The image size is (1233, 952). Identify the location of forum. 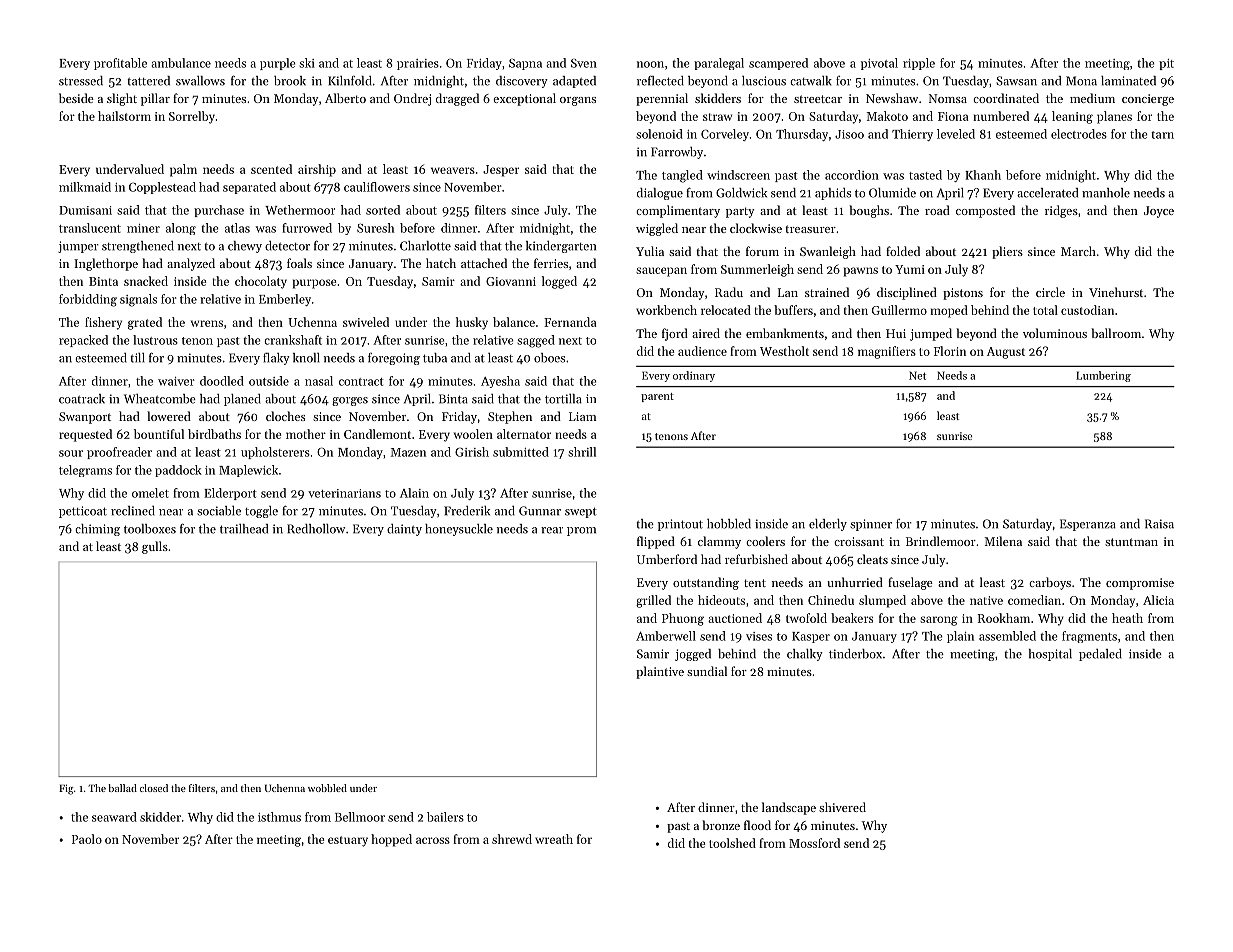
(762, 251).
